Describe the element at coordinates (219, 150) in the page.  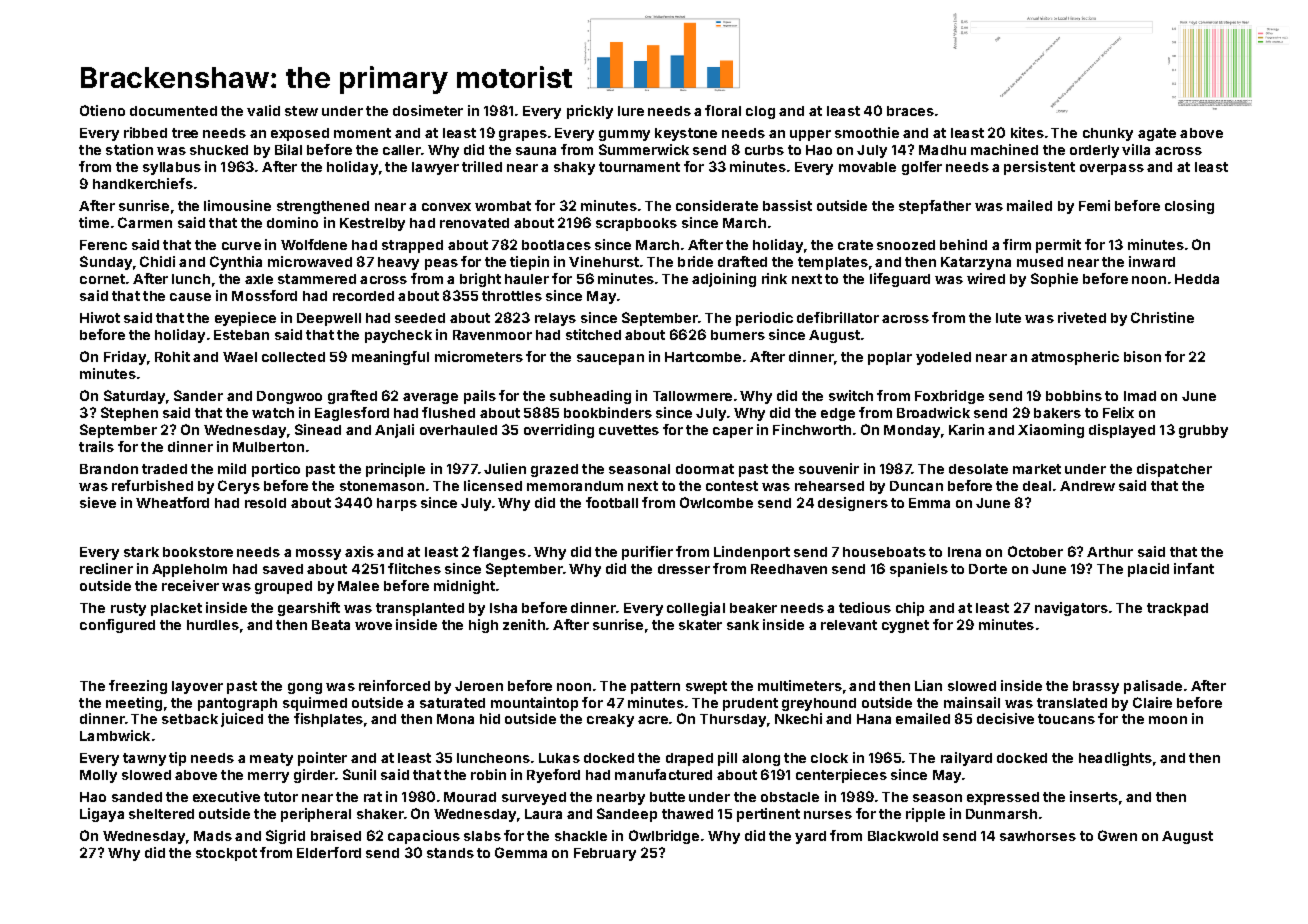
I see `shucked` at that location.
